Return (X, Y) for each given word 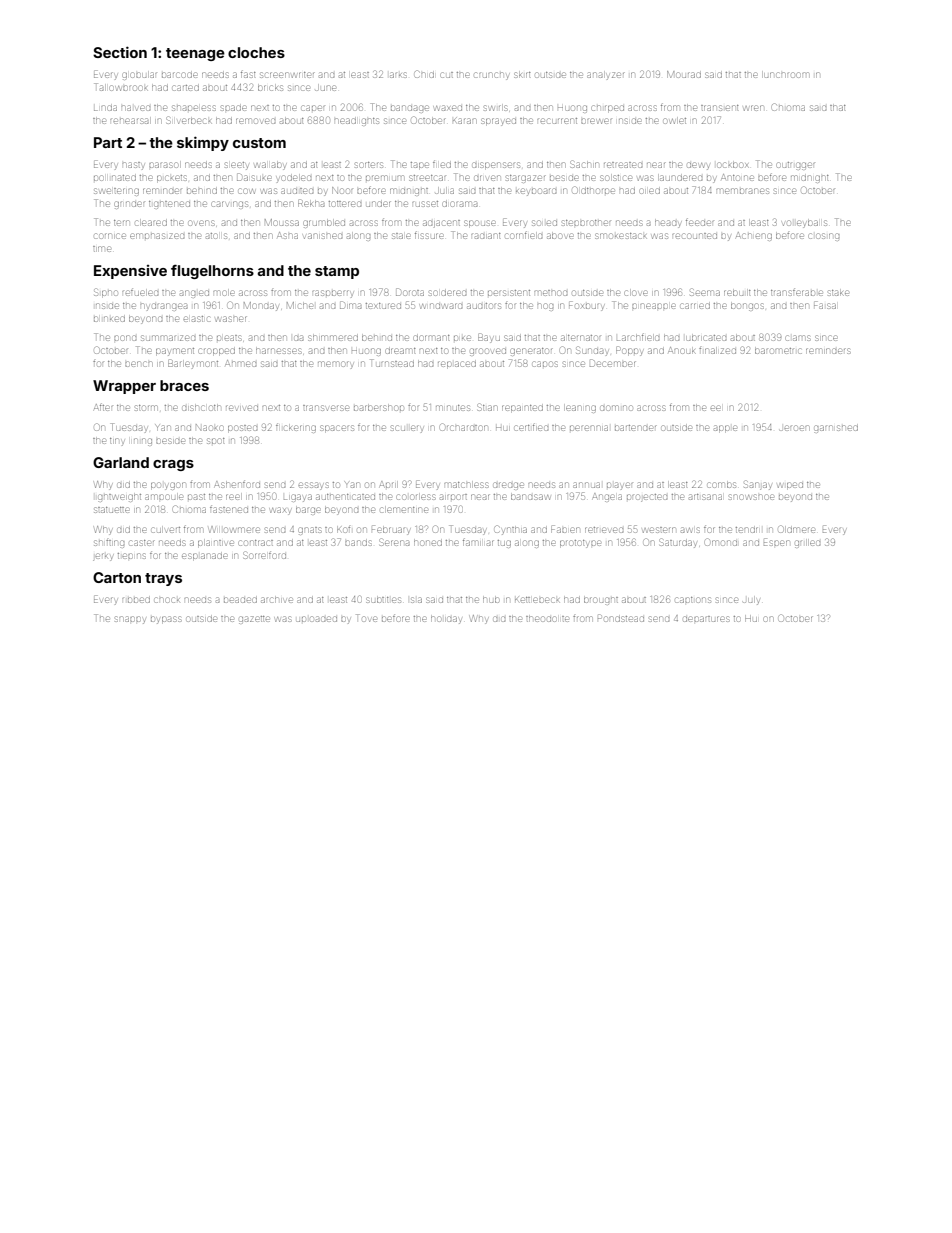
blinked (109, 319)
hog (545, 307)
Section (120, 52)
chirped (608, 108)
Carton (117, 577)
